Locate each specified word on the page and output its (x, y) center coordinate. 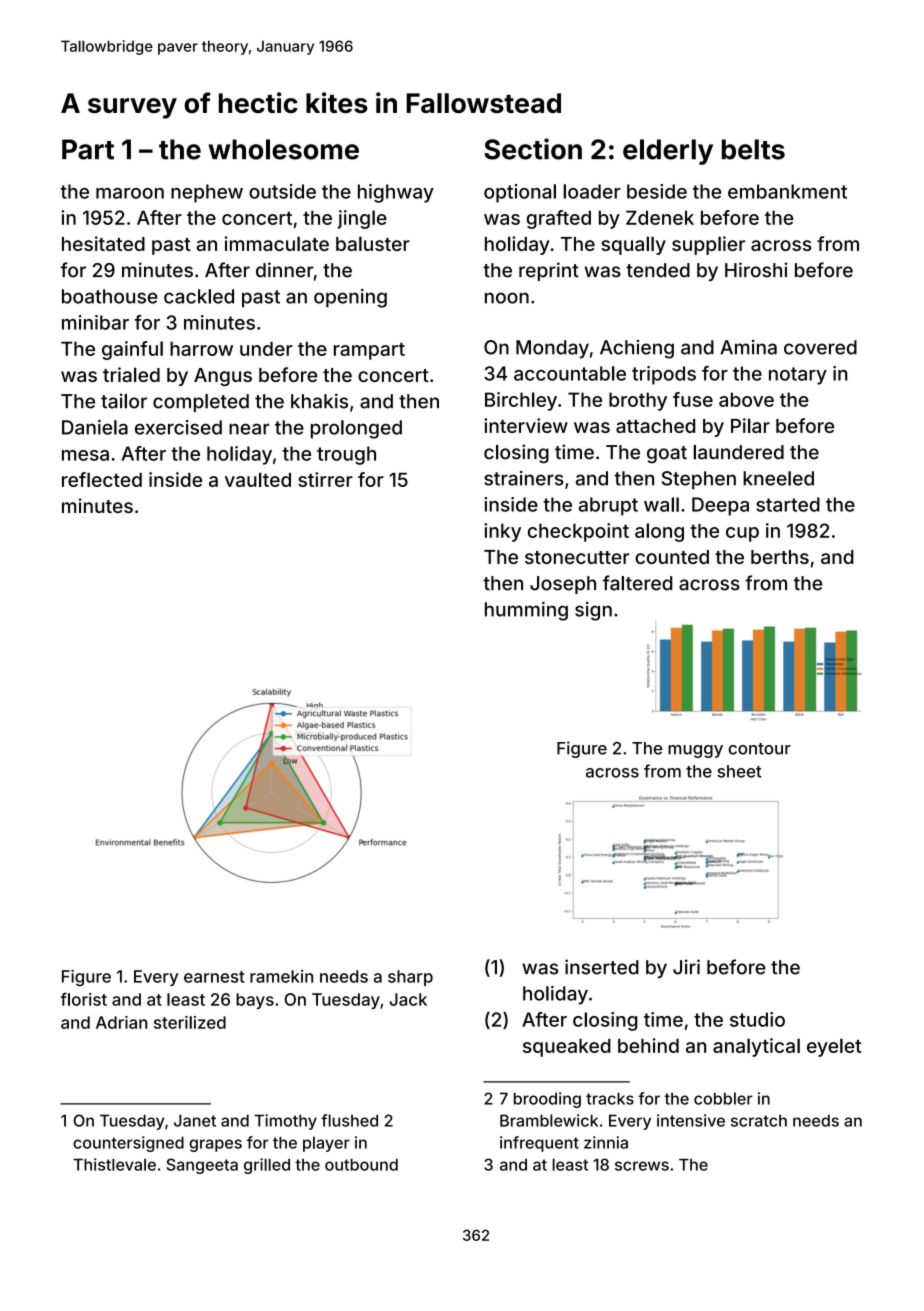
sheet (739, 771)
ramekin (281, 976)
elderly (668, 152)
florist (83, 999)
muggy (695, 751)
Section (533, 149)
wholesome (283, 149)
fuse (693, 399)
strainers (524, 478)
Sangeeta (202, 1166)
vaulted (258, 479)
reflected (102, 479)
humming (526, 611)
